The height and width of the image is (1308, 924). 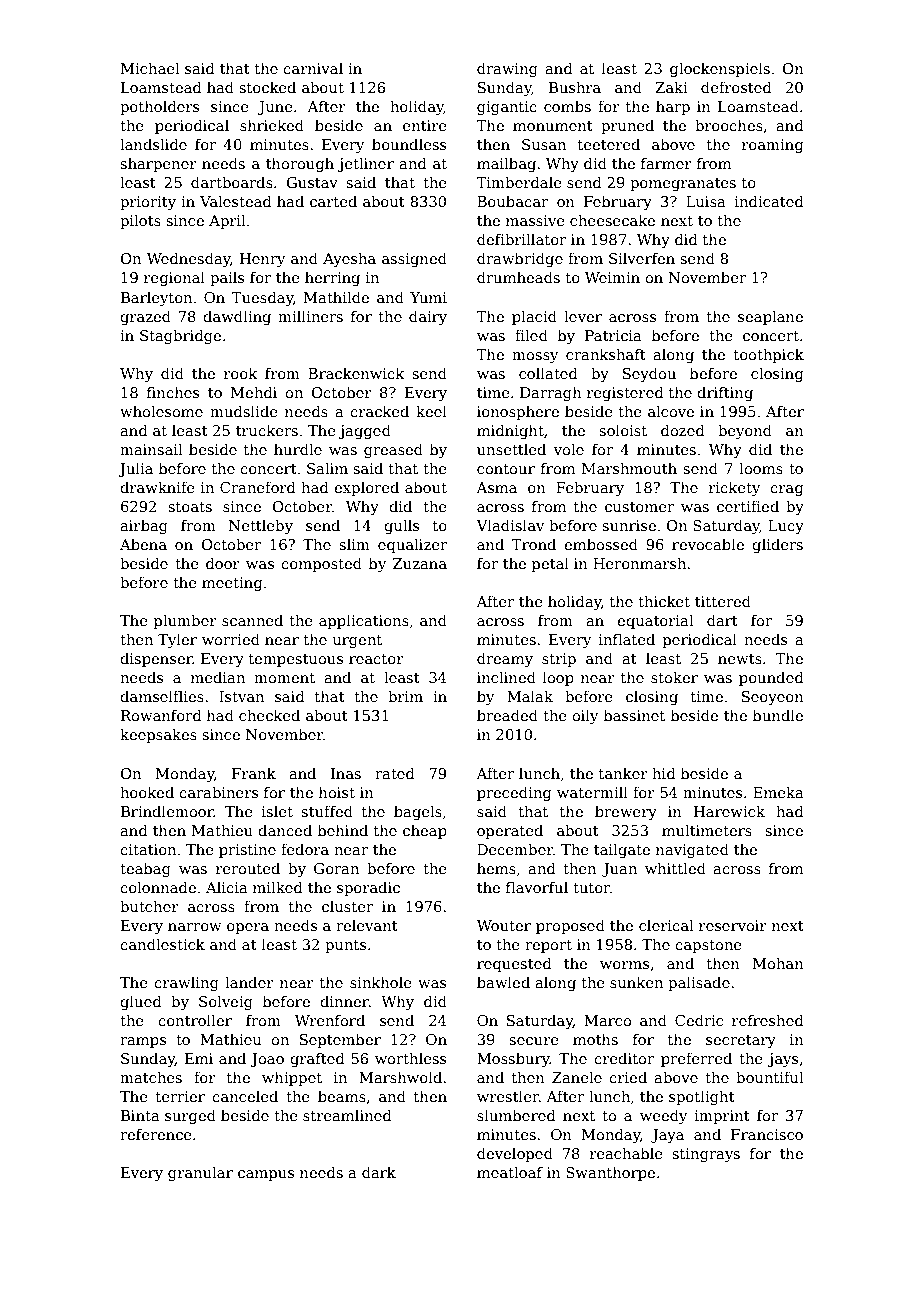 What do you see at coordinates (245, 1096) in the image?
I see `canceled` at bounding box center [245, 1096].
